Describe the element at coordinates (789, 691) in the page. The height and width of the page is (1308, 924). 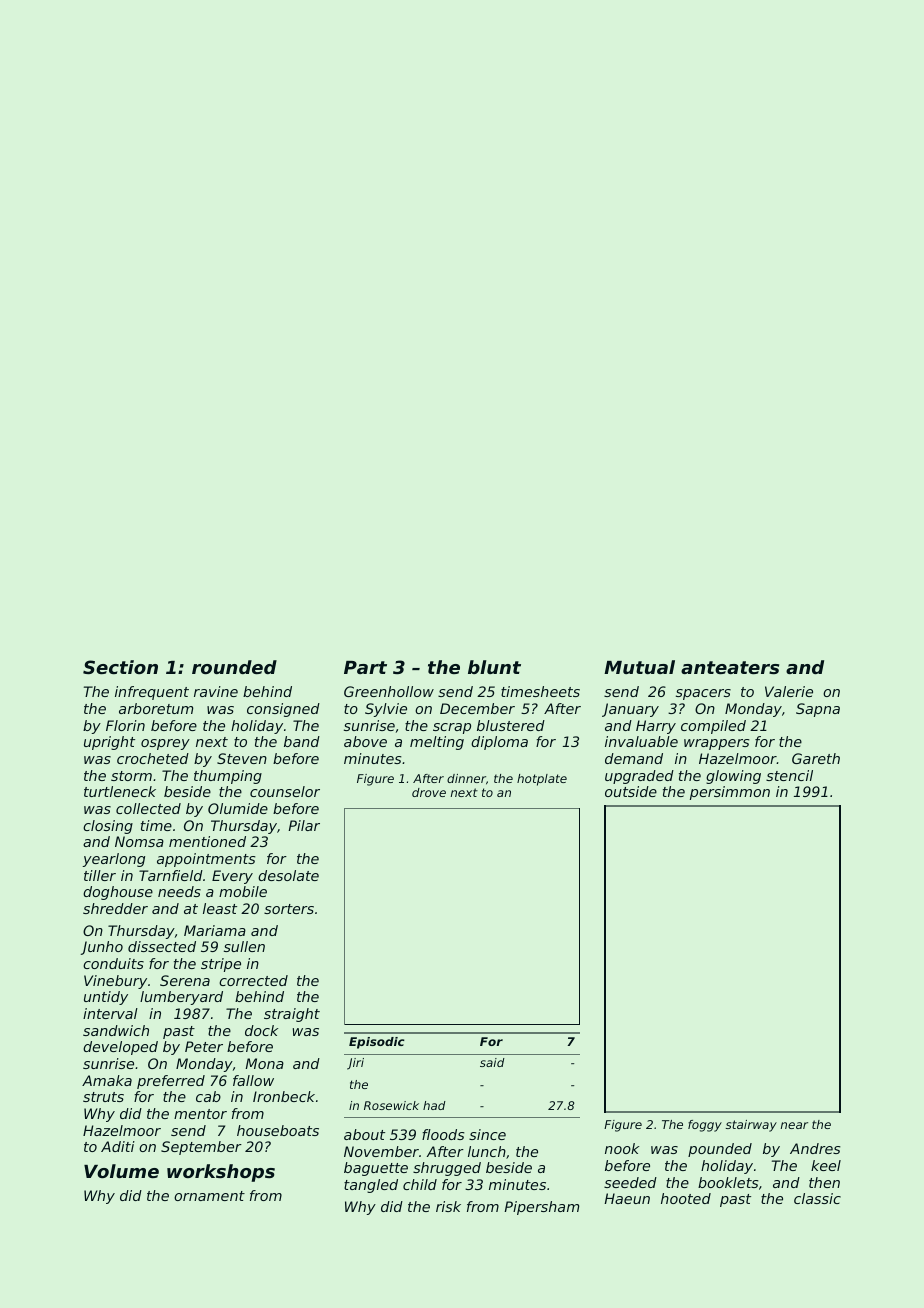
I see `Valerie` at that location.
